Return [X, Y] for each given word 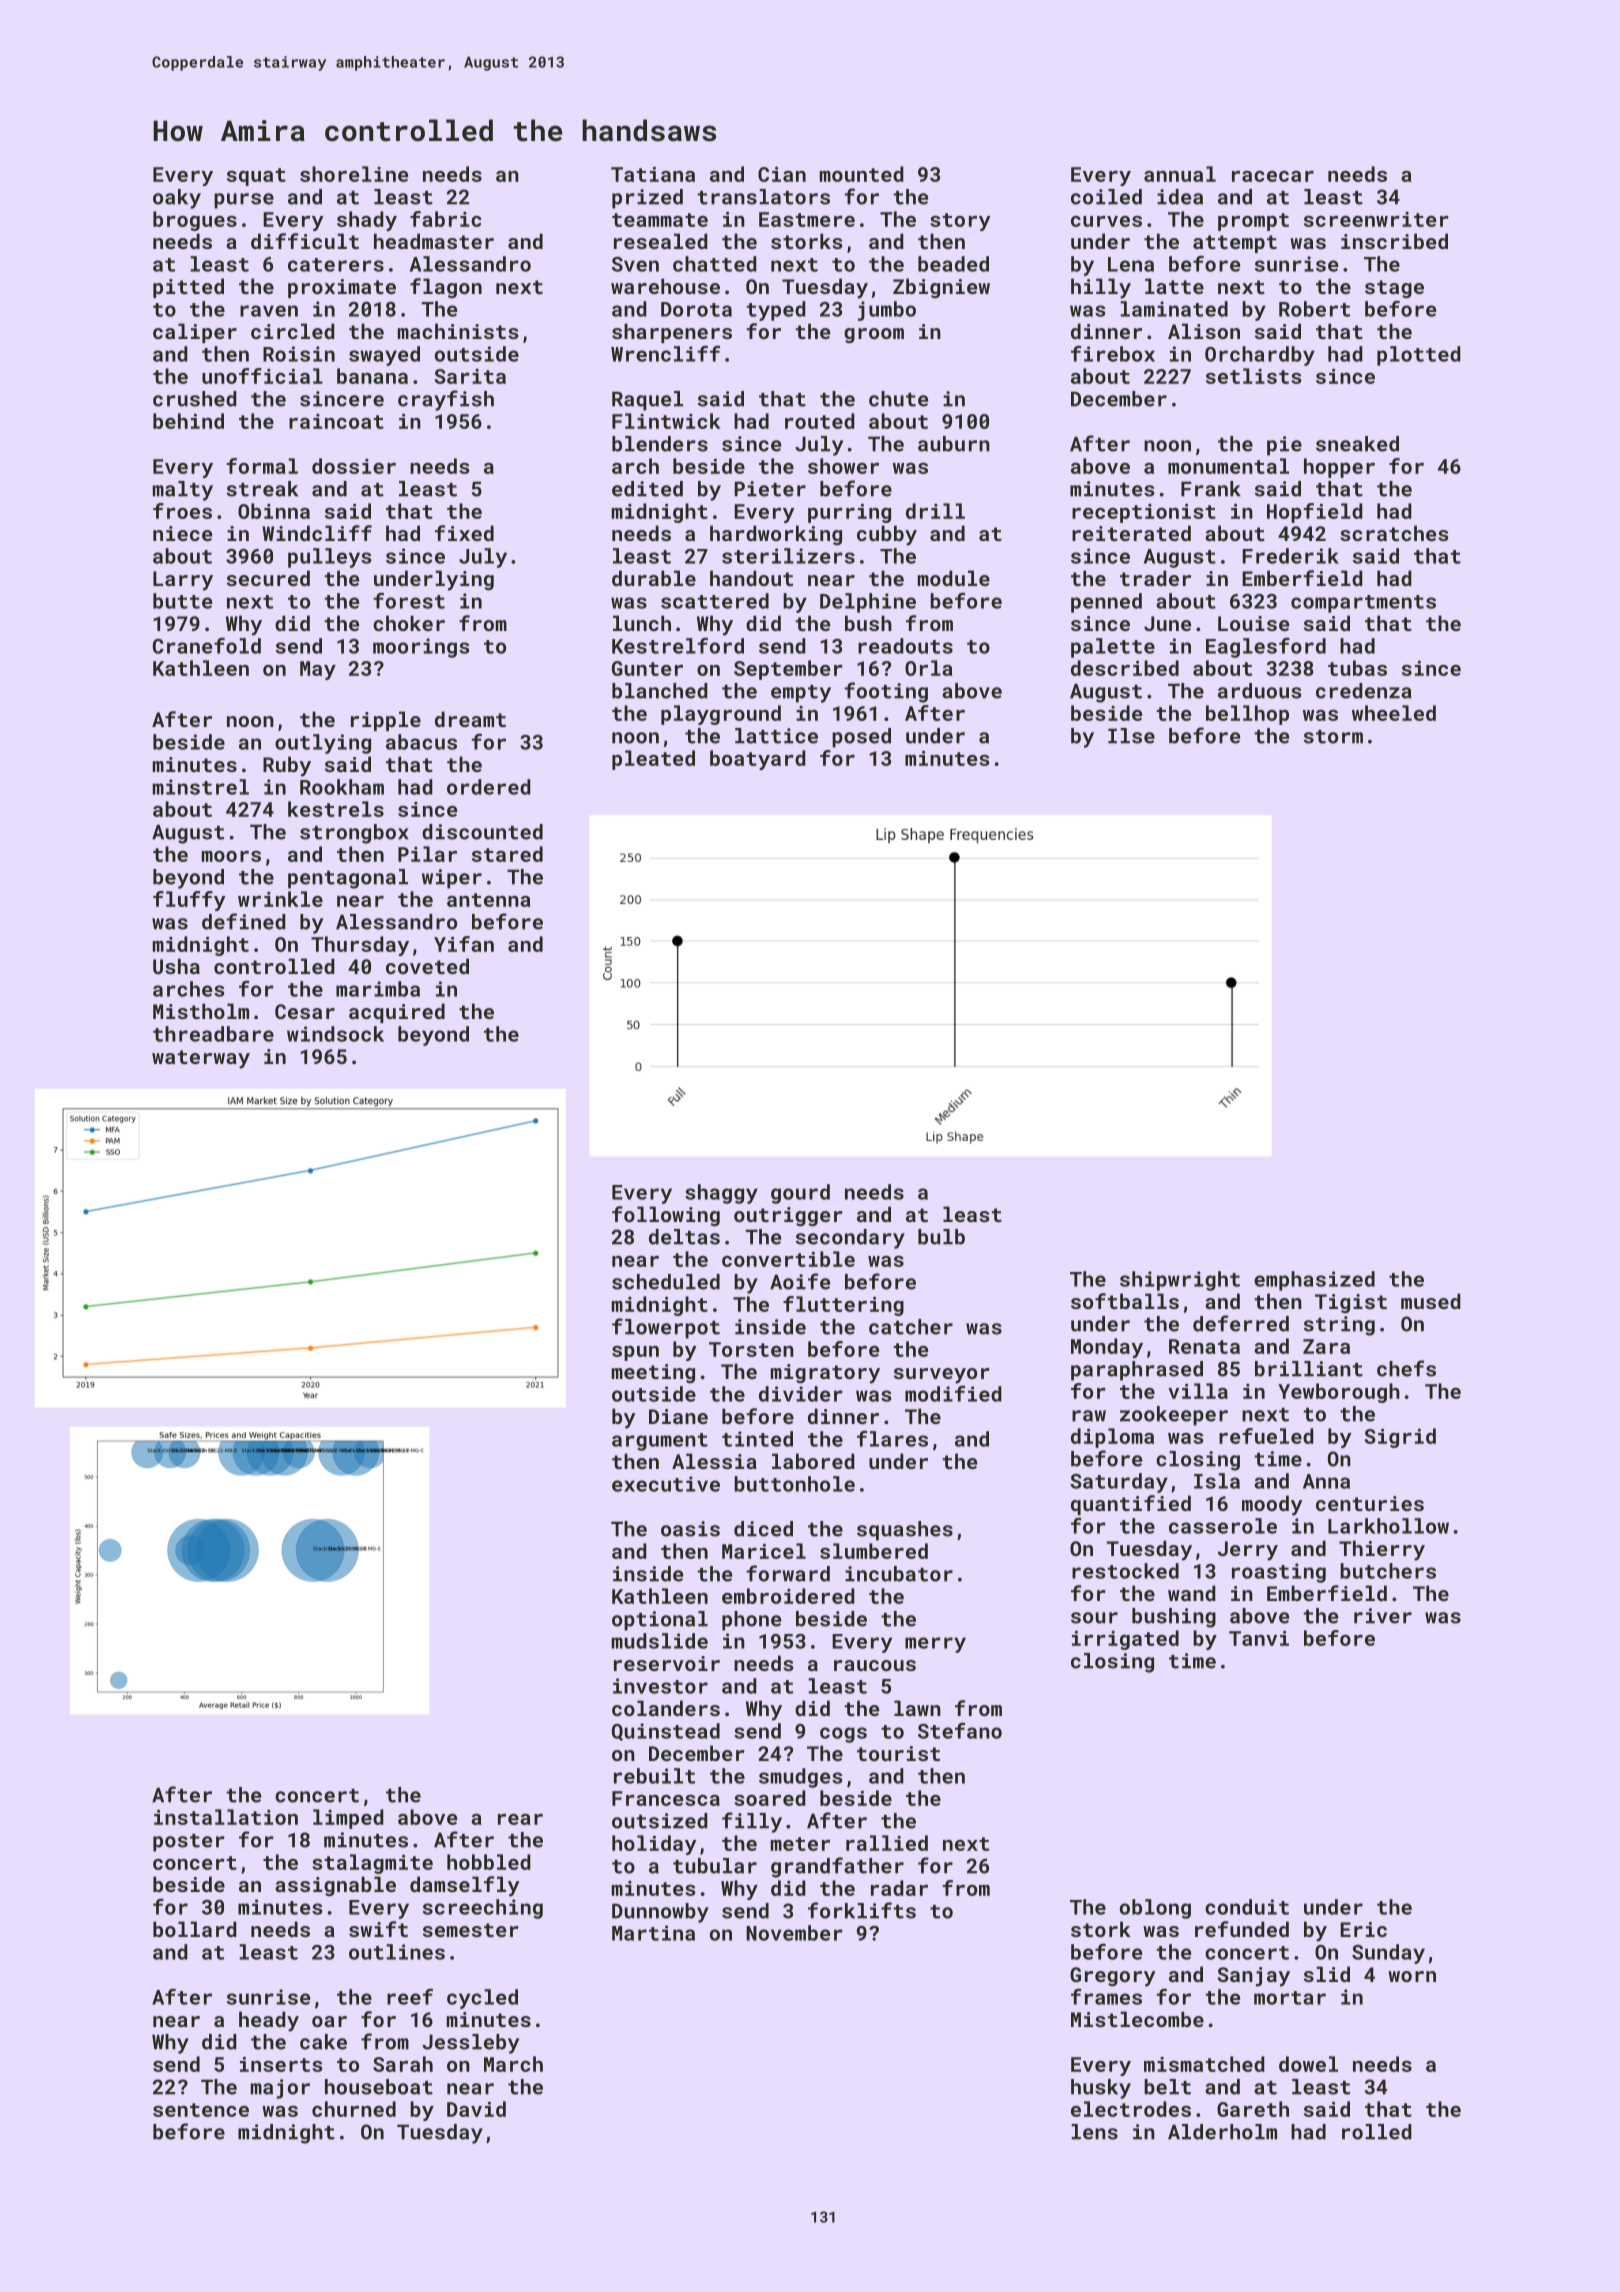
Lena [1131, 264]
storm [1333, 737]
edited [647, 489]
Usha [176, 966]
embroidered [788, 1596]
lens [1094, 2132]
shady [367, 221]
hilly [1101, 288]
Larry [183, 581]
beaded [953, 264]
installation [226, 1817]
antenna [489, 900]
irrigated [1125, 1640]
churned [354, 2109]
